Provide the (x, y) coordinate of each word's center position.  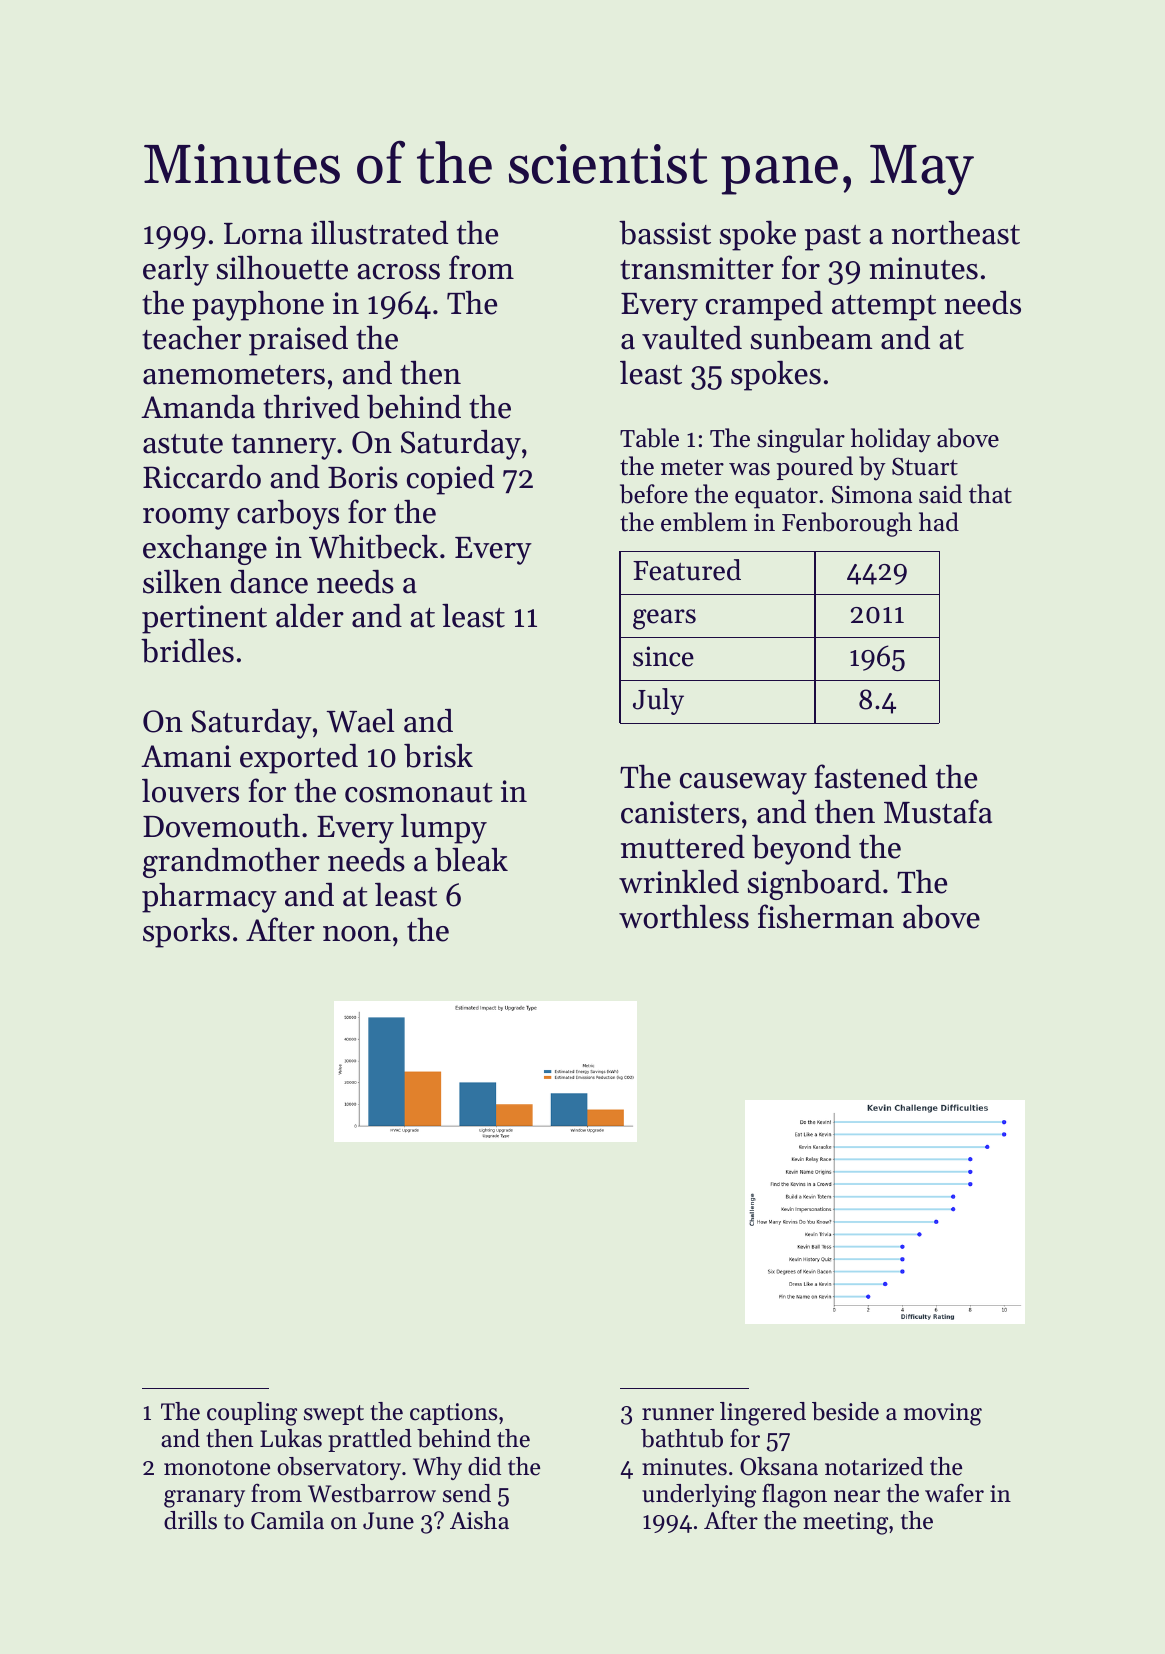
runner (678, 1414)
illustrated (379, 233)
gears (664, 619)
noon (357, 934)
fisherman (826, 916)
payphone (258, 306)
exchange (205, 550)
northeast (956, 233)
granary (204, 1499)
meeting (845, 1523)
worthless (684, 917)
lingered (763, 1414)
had (939, 522)
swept (334, 1415)
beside (845, 1411)
